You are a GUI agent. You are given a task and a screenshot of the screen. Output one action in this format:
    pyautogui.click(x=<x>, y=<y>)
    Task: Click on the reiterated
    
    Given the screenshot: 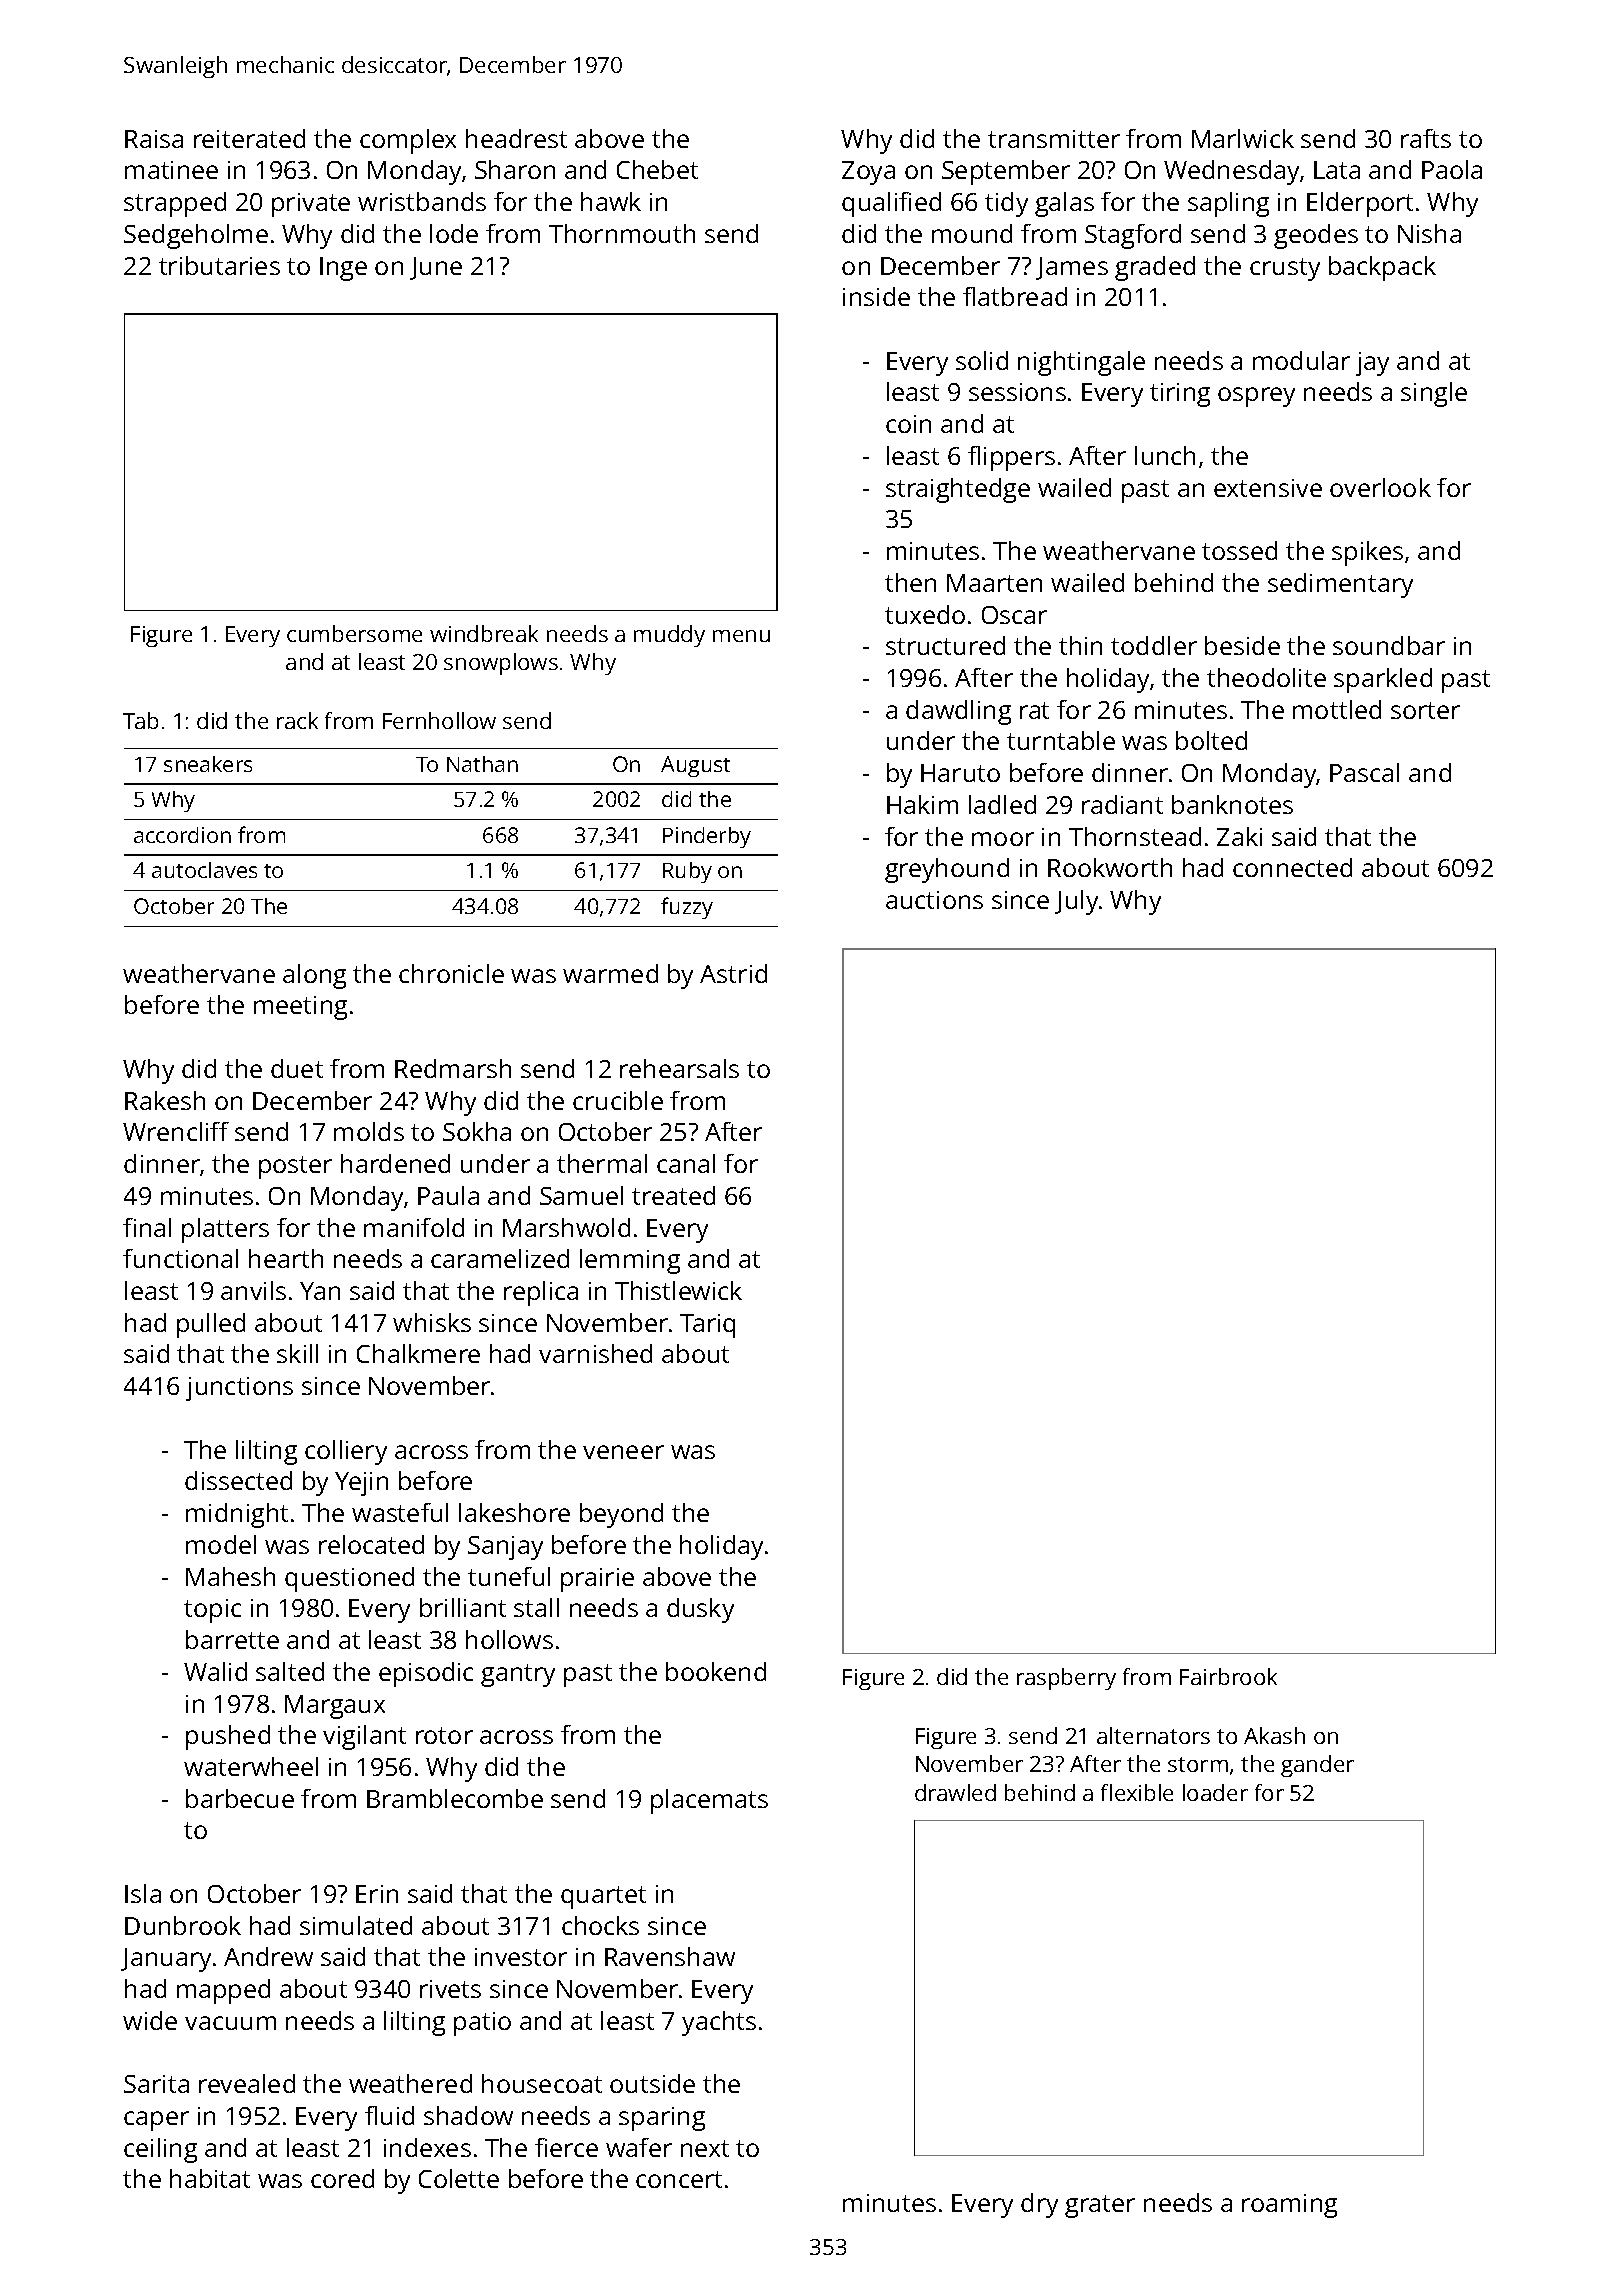 What is the action you would take?
    pyautogui.click(x=249, y=138)
